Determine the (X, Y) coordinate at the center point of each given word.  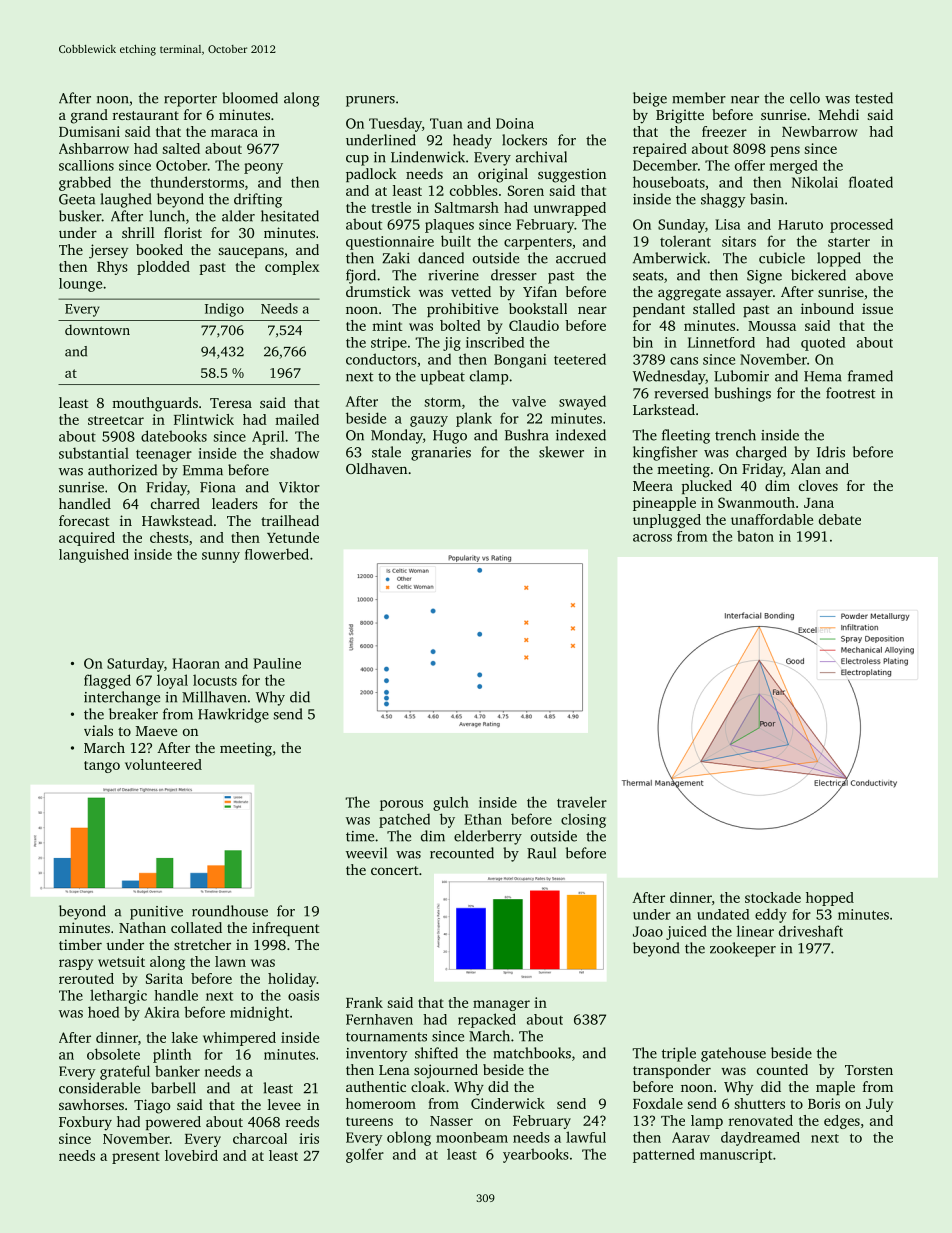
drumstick (378, 291)
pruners (370, 101)
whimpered (239, 1039)
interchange (122, 698)
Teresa (231, 403)
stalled (714, 308)
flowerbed (277, 554)
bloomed (250, 98)
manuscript (736, 1156)
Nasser (451, 1121)
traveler (582, 802)
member (699, 98)
